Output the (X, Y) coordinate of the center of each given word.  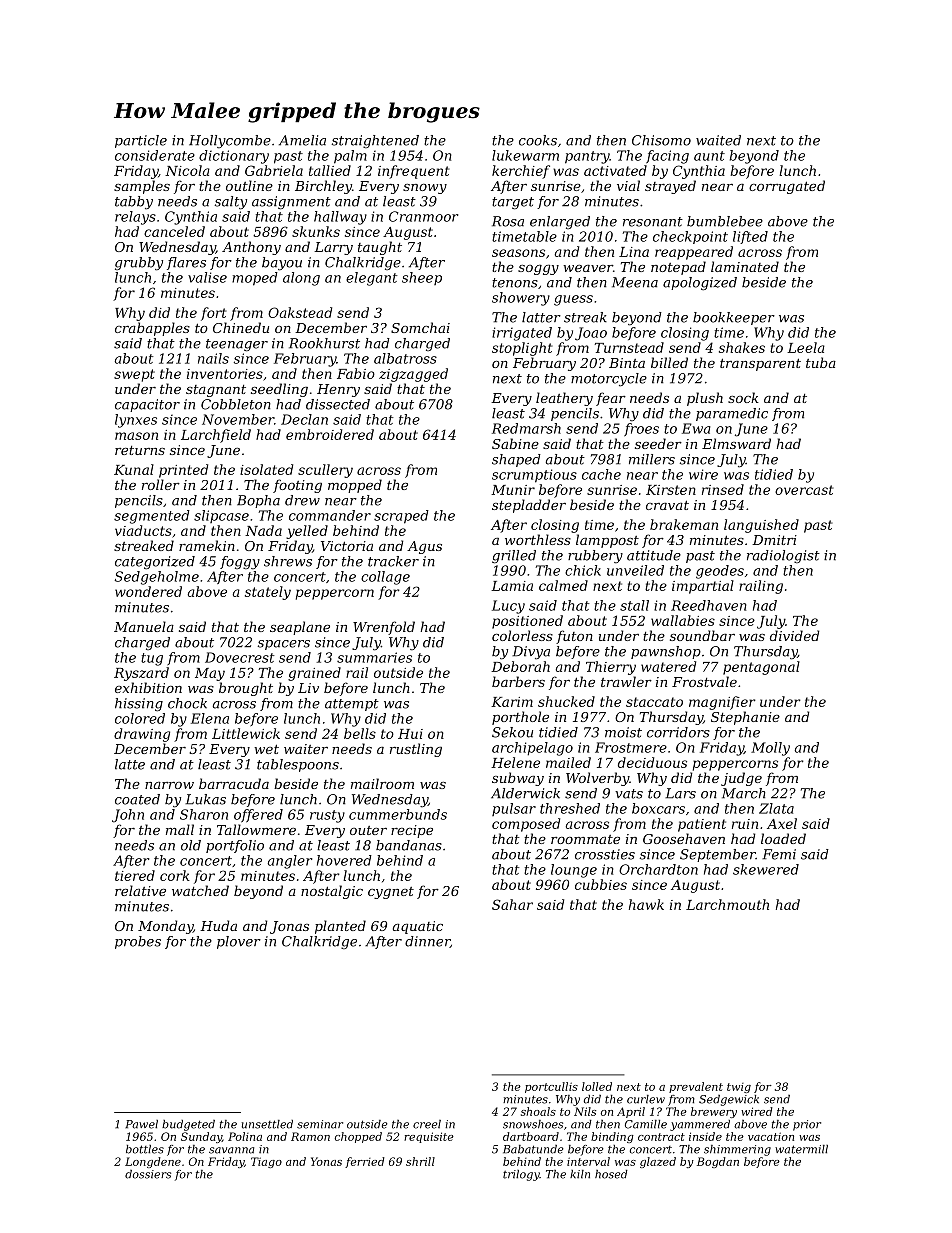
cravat (667, 505)
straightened (375, 141)
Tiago (266, 1162)
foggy (240, 563)
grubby (139, 264)
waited (718, 140)
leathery (564, 399)
